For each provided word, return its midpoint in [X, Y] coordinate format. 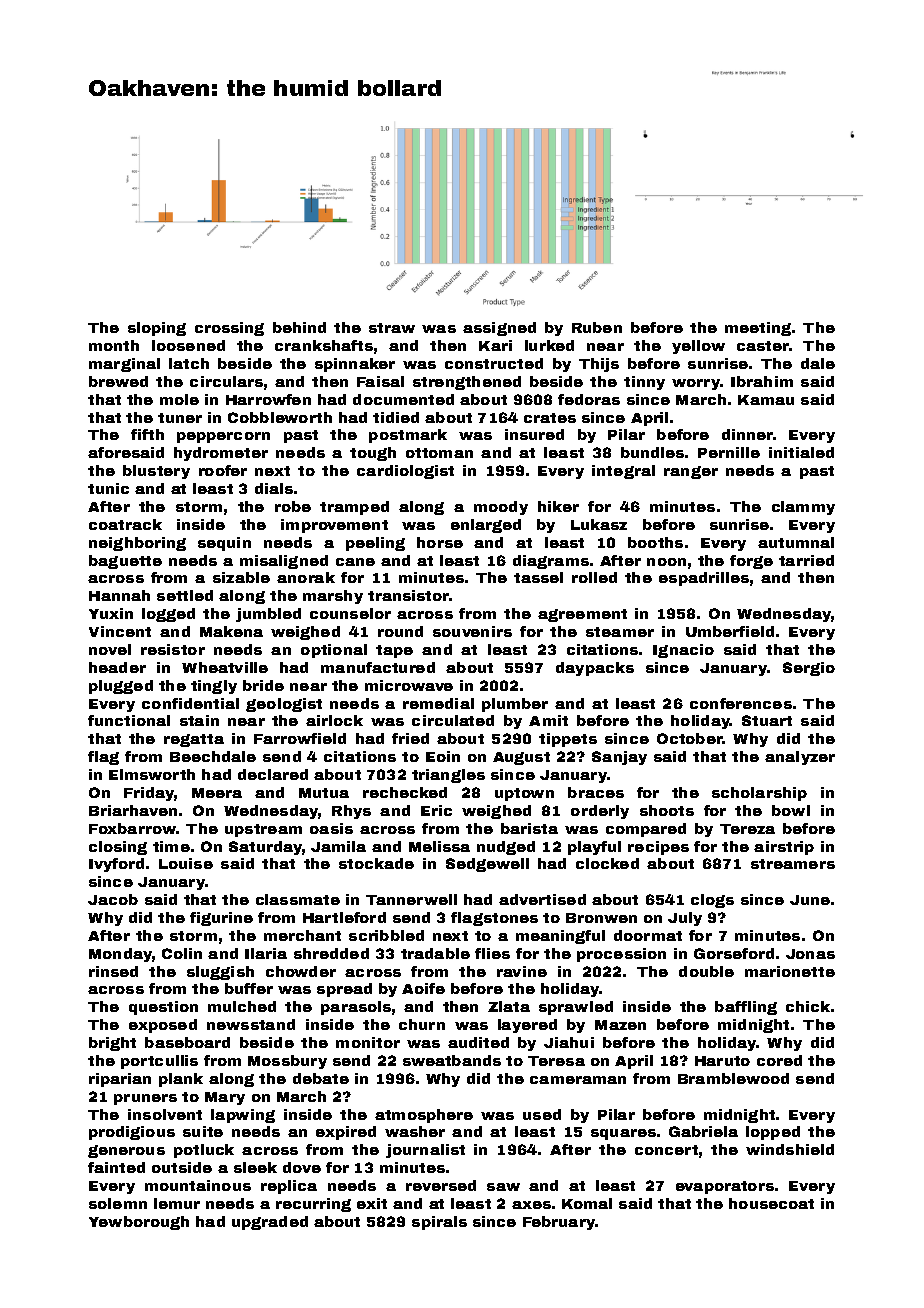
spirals [439, 1223]
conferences [741, 703]
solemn [118, 1203]
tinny [644, 383]
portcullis [159, 1062]
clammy [803, 508]
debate [321, 1078]
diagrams [551, 562]
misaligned [284, 562]
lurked [549, 345]
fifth [147, 434]
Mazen [620, 1025]
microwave [409, 685]
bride [263, 685]
